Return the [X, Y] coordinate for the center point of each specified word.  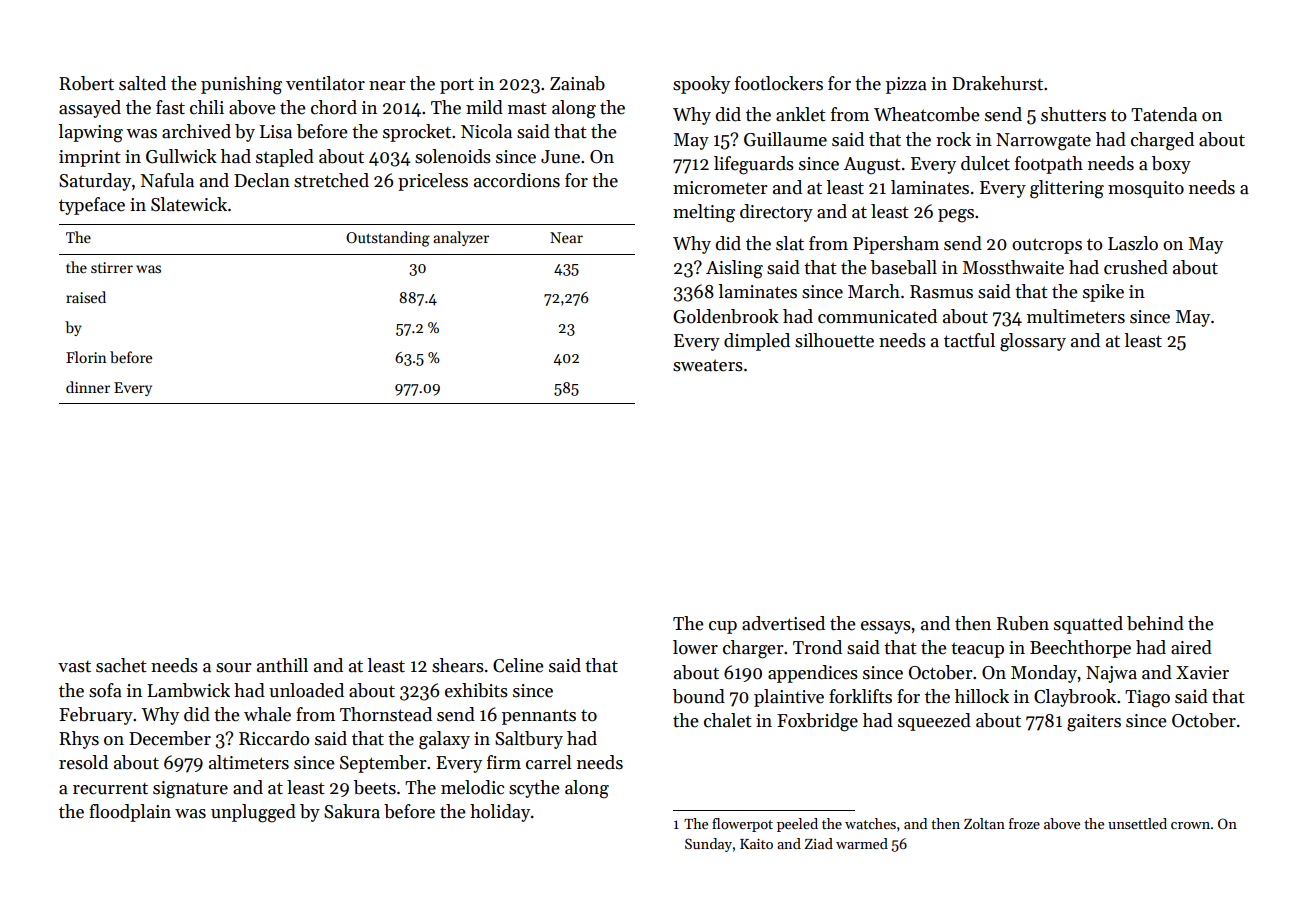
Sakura [352, 811]
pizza [906, 85]
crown [1190, 825]
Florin [86, 357]
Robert [86, 83]
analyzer [461, 238]
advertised [783, 623]
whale [267, 714]
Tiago [1147, 699]
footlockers [779, 83]
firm [504, 762]
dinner [88, 387]
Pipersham [896, 245]
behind [1155, 623]
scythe [534, 789]
